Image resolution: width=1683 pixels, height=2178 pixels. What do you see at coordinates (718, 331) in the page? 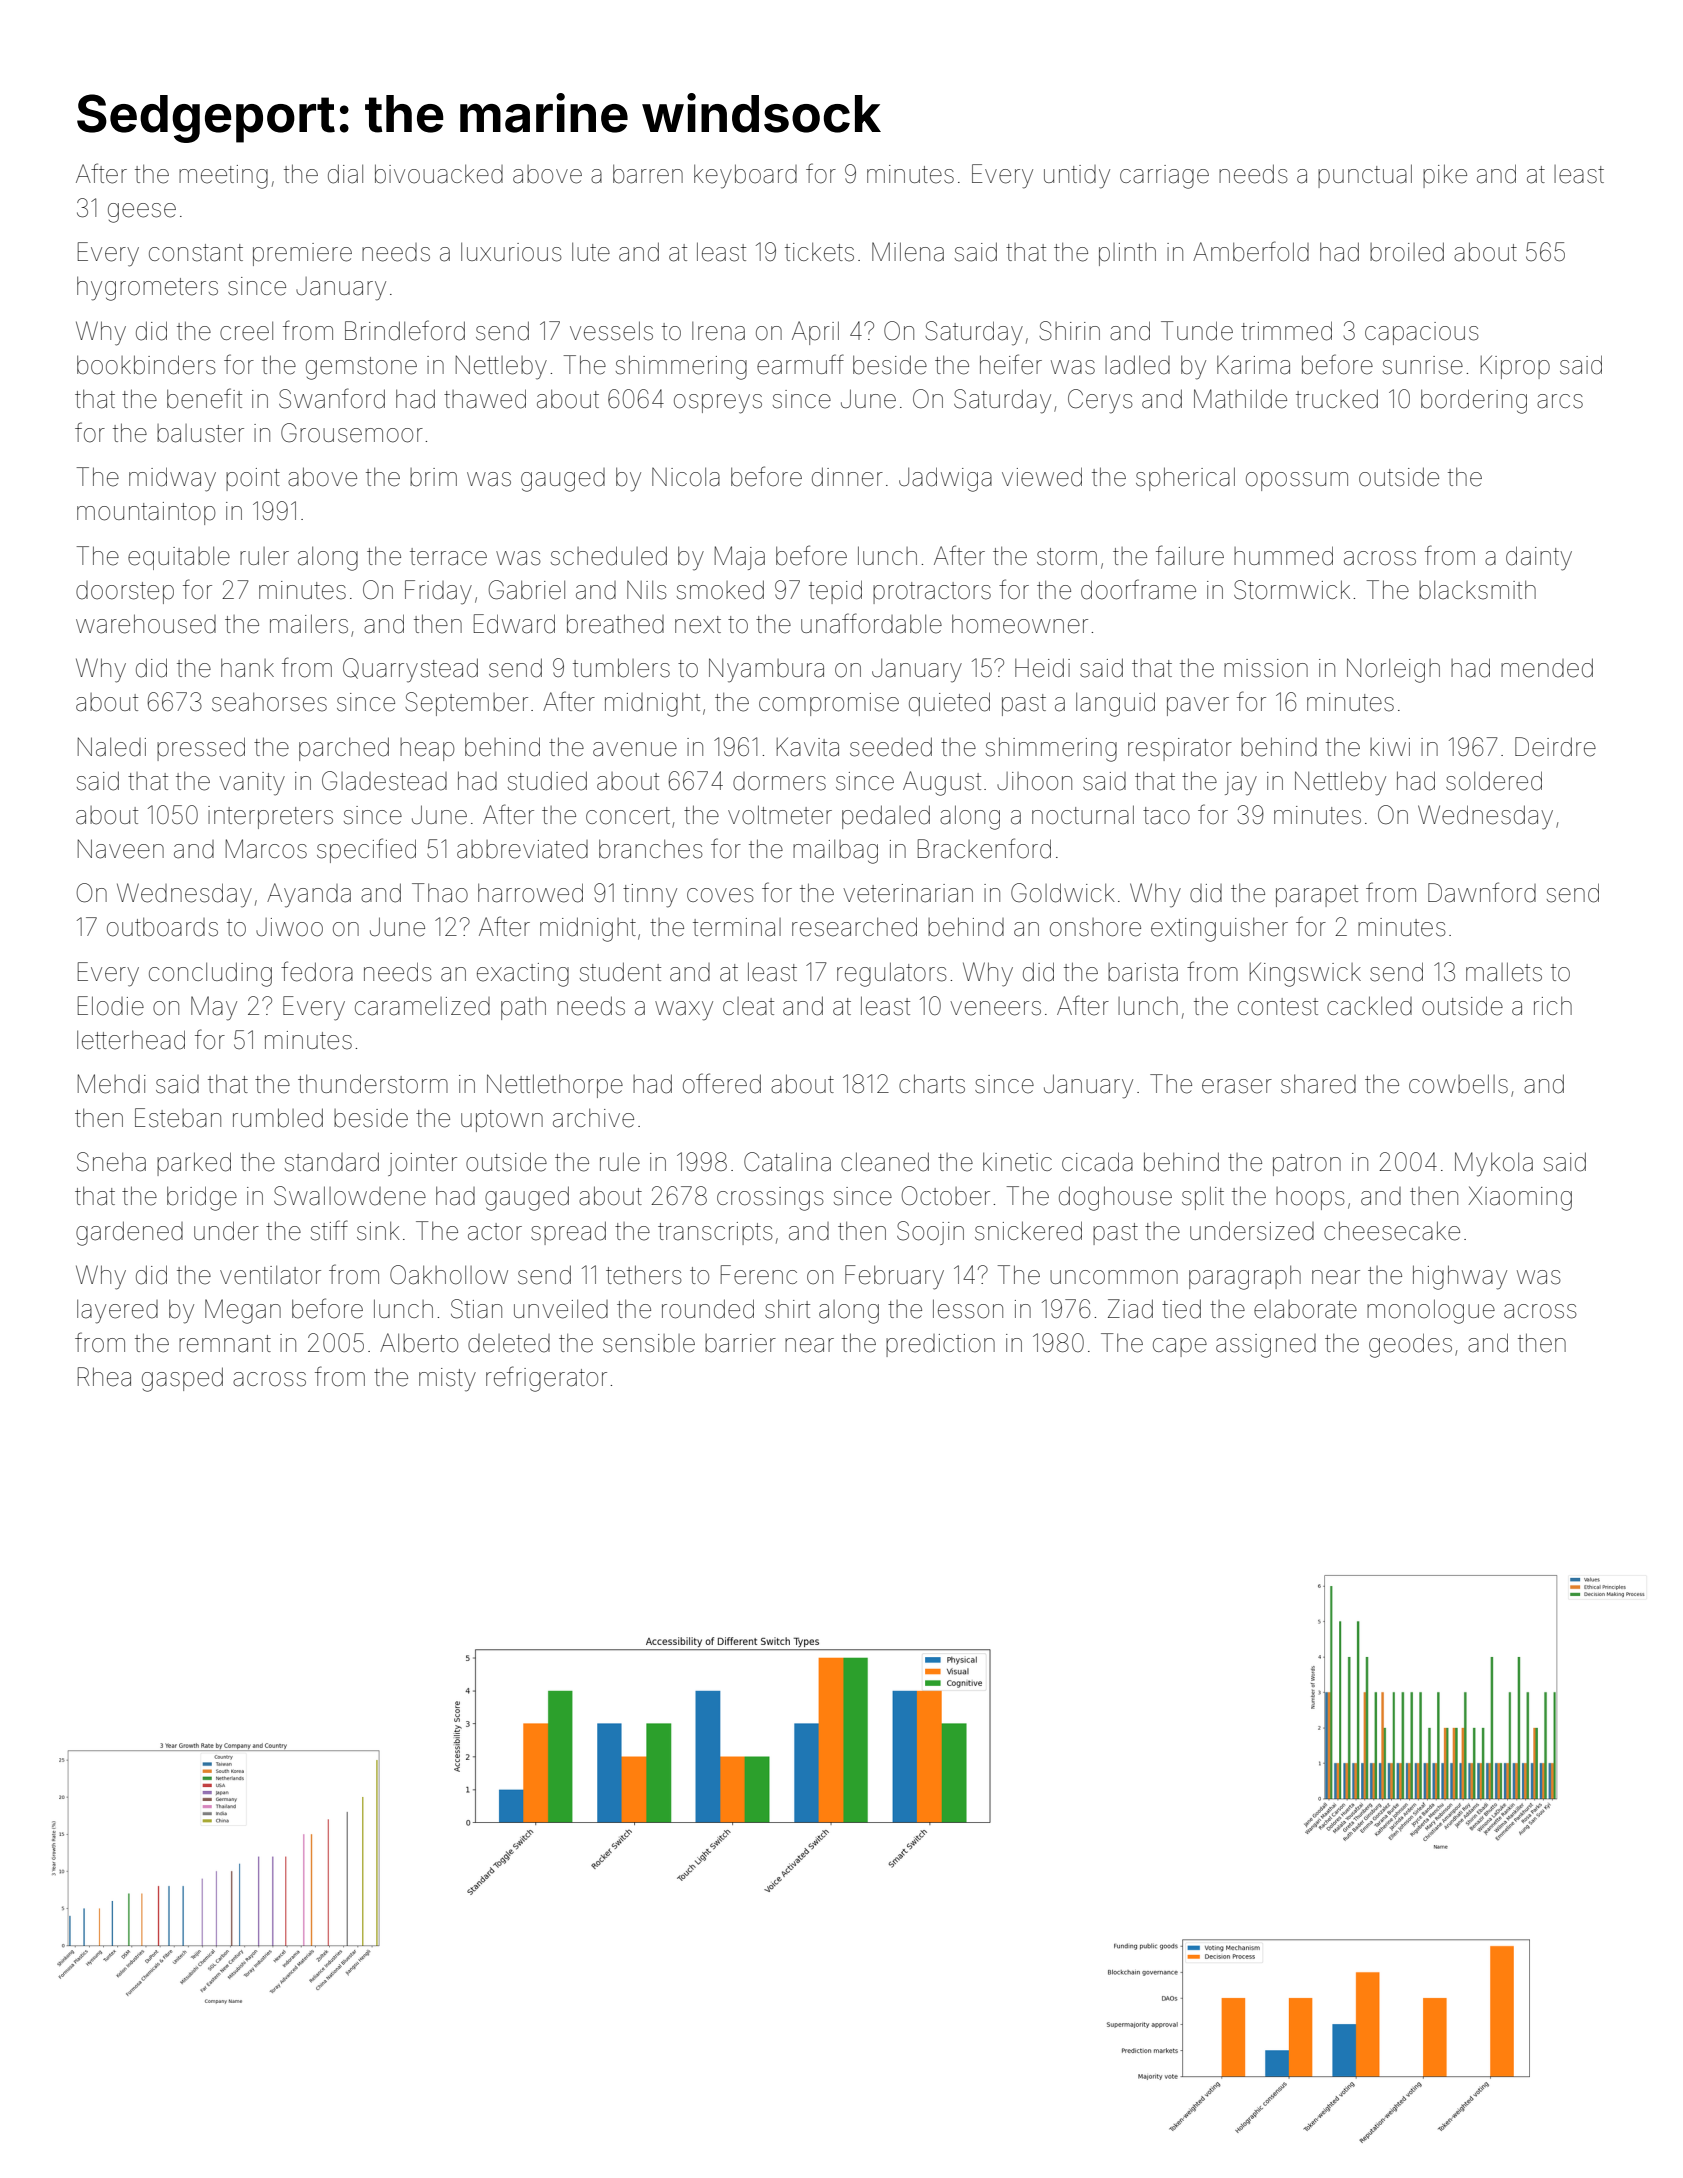
I see `Irena` at bounding box center [718, 331].
